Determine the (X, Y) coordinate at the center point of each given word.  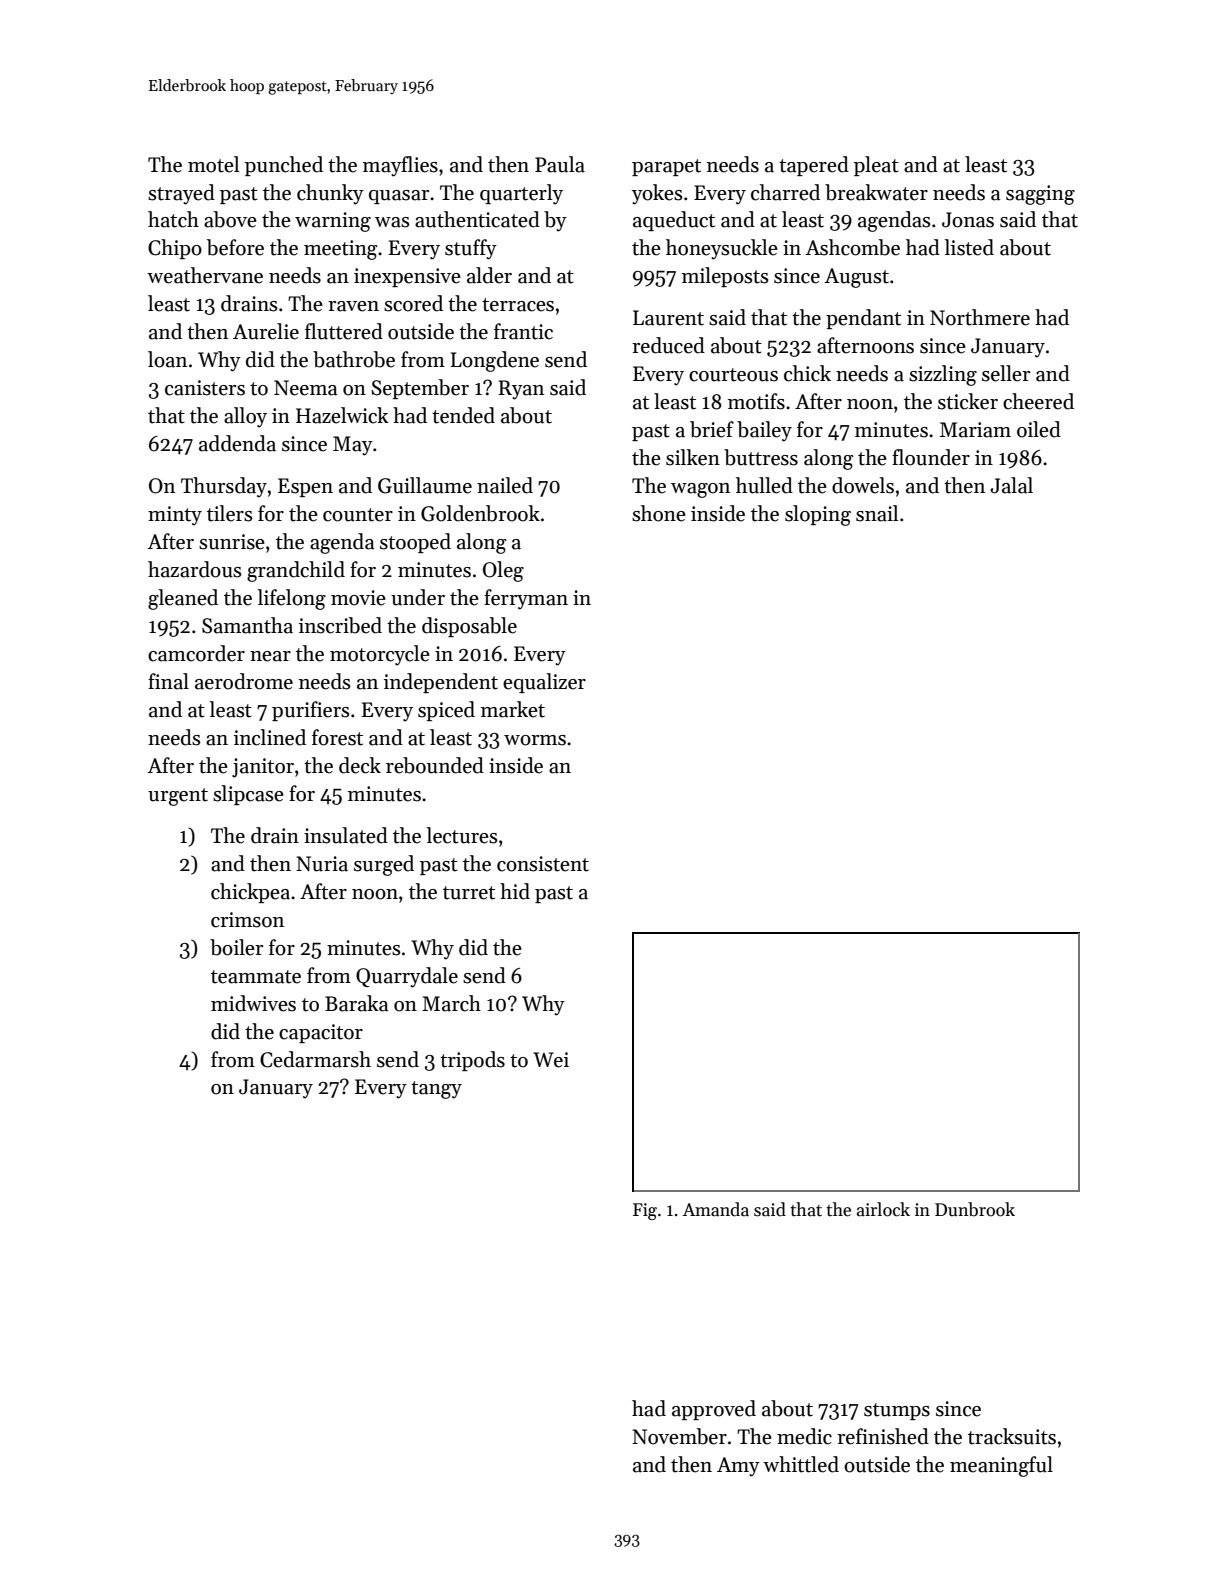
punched (284, 166)
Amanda (716, 1209)
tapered (814, 166)
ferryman (526, 599)
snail (877, 513)
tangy (436, 1090)
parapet (666, 167)
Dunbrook (975, 1209)
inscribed (340, 625)
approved (714, 1410)
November (679, 1436)
